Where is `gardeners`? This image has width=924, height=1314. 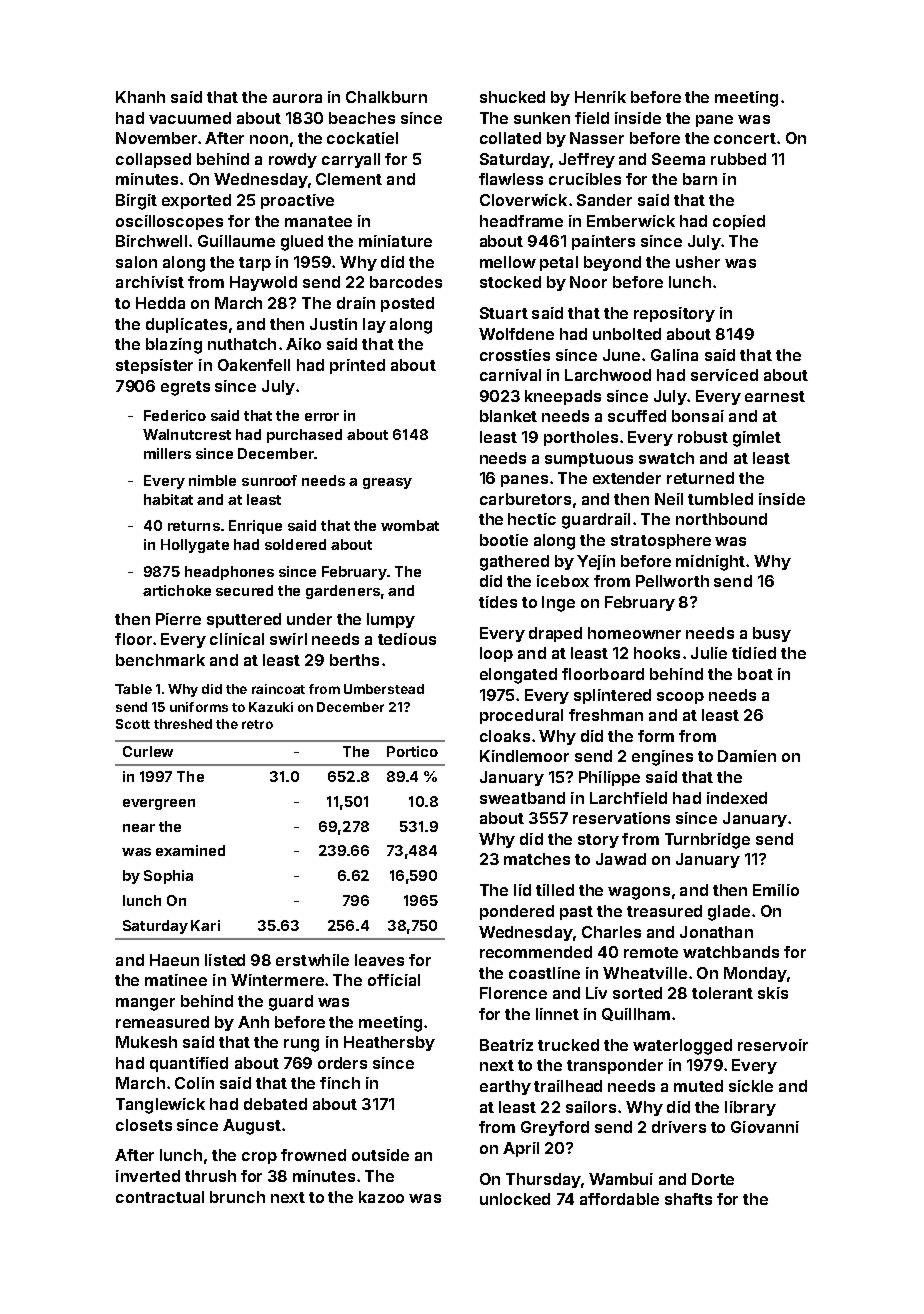 gardeners is located at coordinates (343, 592).
